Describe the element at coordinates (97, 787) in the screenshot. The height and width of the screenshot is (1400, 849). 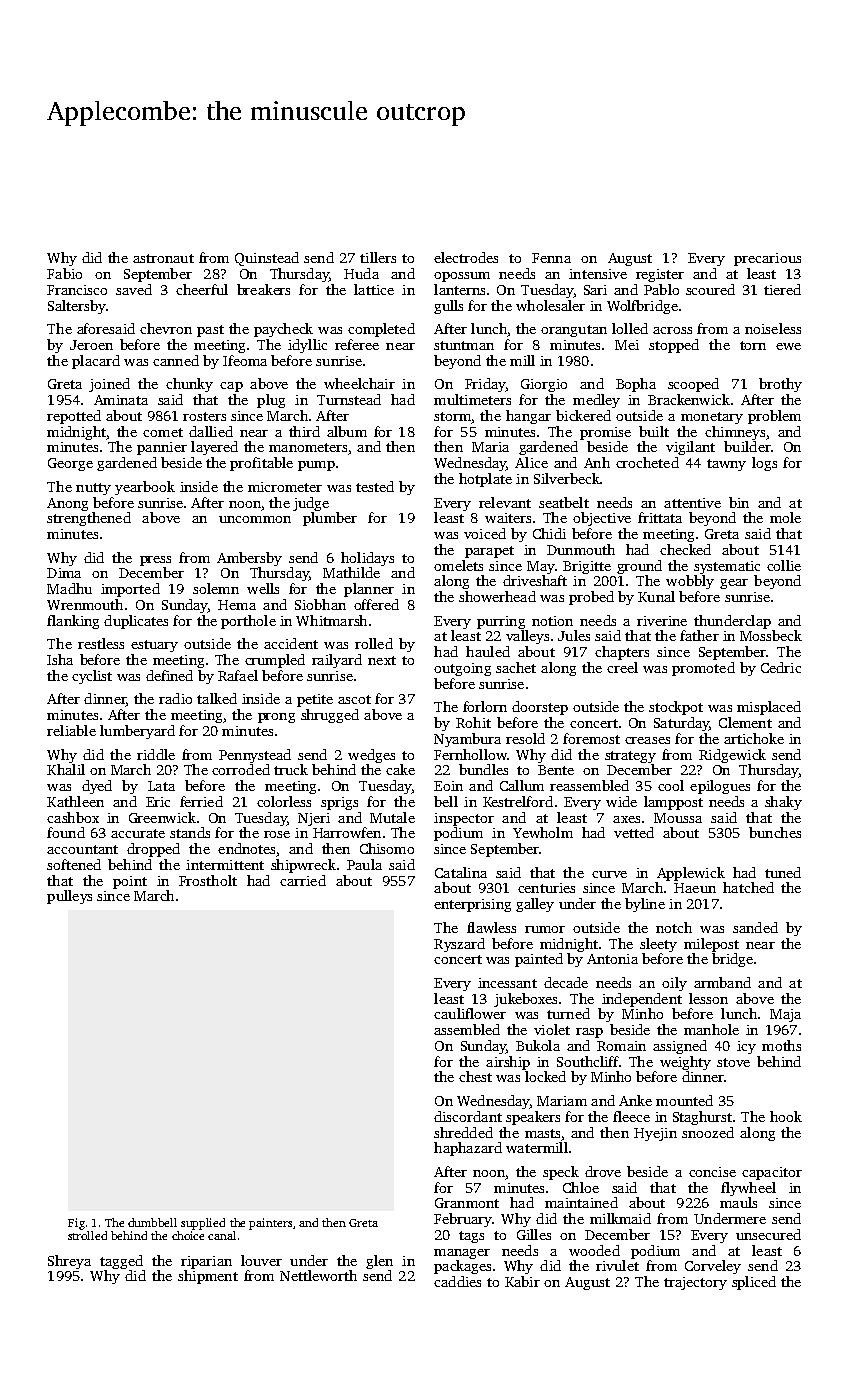
I see `dyed` at that location.
